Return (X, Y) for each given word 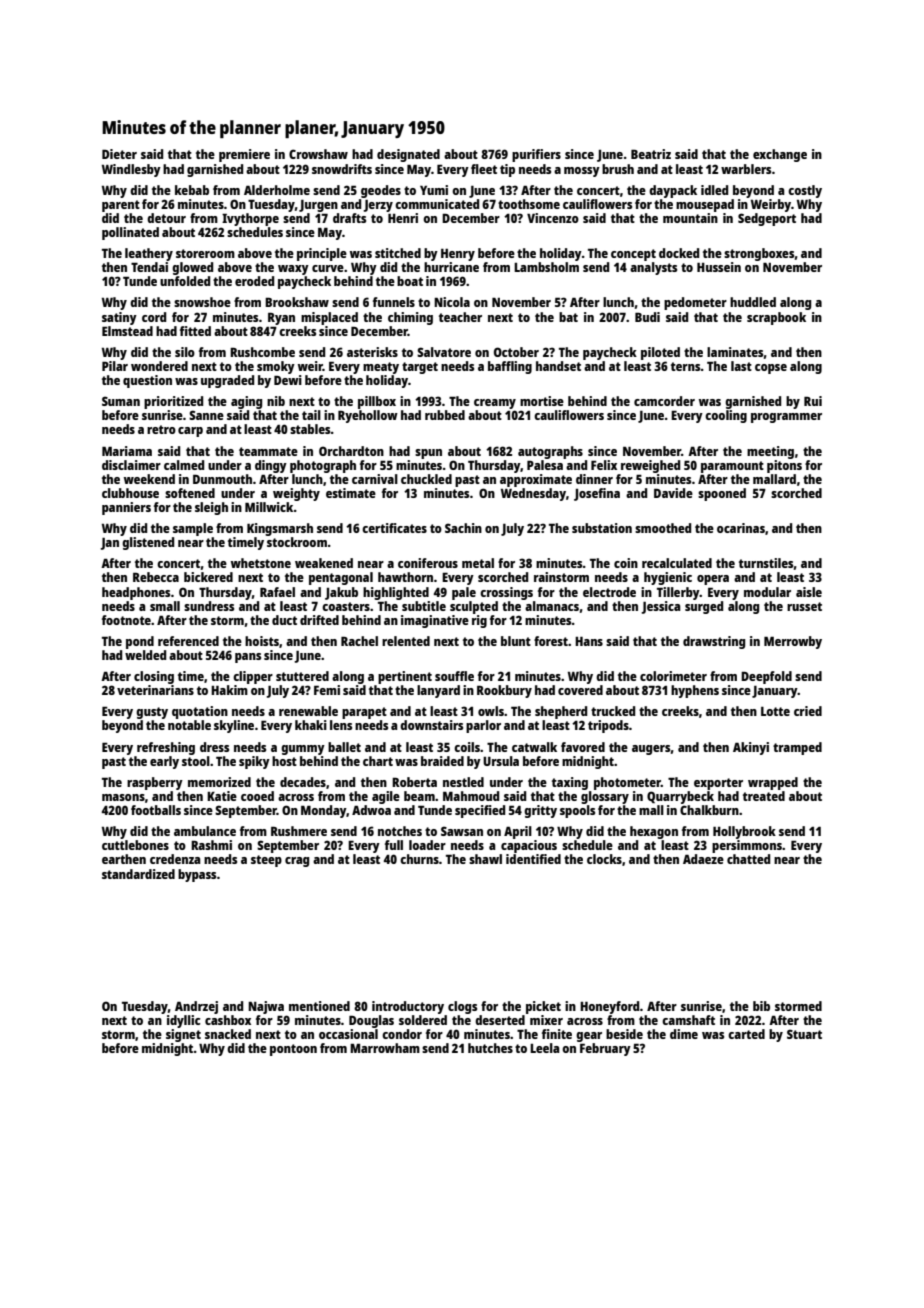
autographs (550, 452)
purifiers (536, 155)
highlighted (396, 593)
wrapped (773, 783)
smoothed (663, 528)
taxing (570, 783)
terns (686, 366)
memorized (219, 782)
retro (161, 429)
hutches (490, 1048)
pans (248, 658)
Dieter (119, 154)
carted (746, 1034)
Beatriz (651, 154)
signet (183, 1035)
